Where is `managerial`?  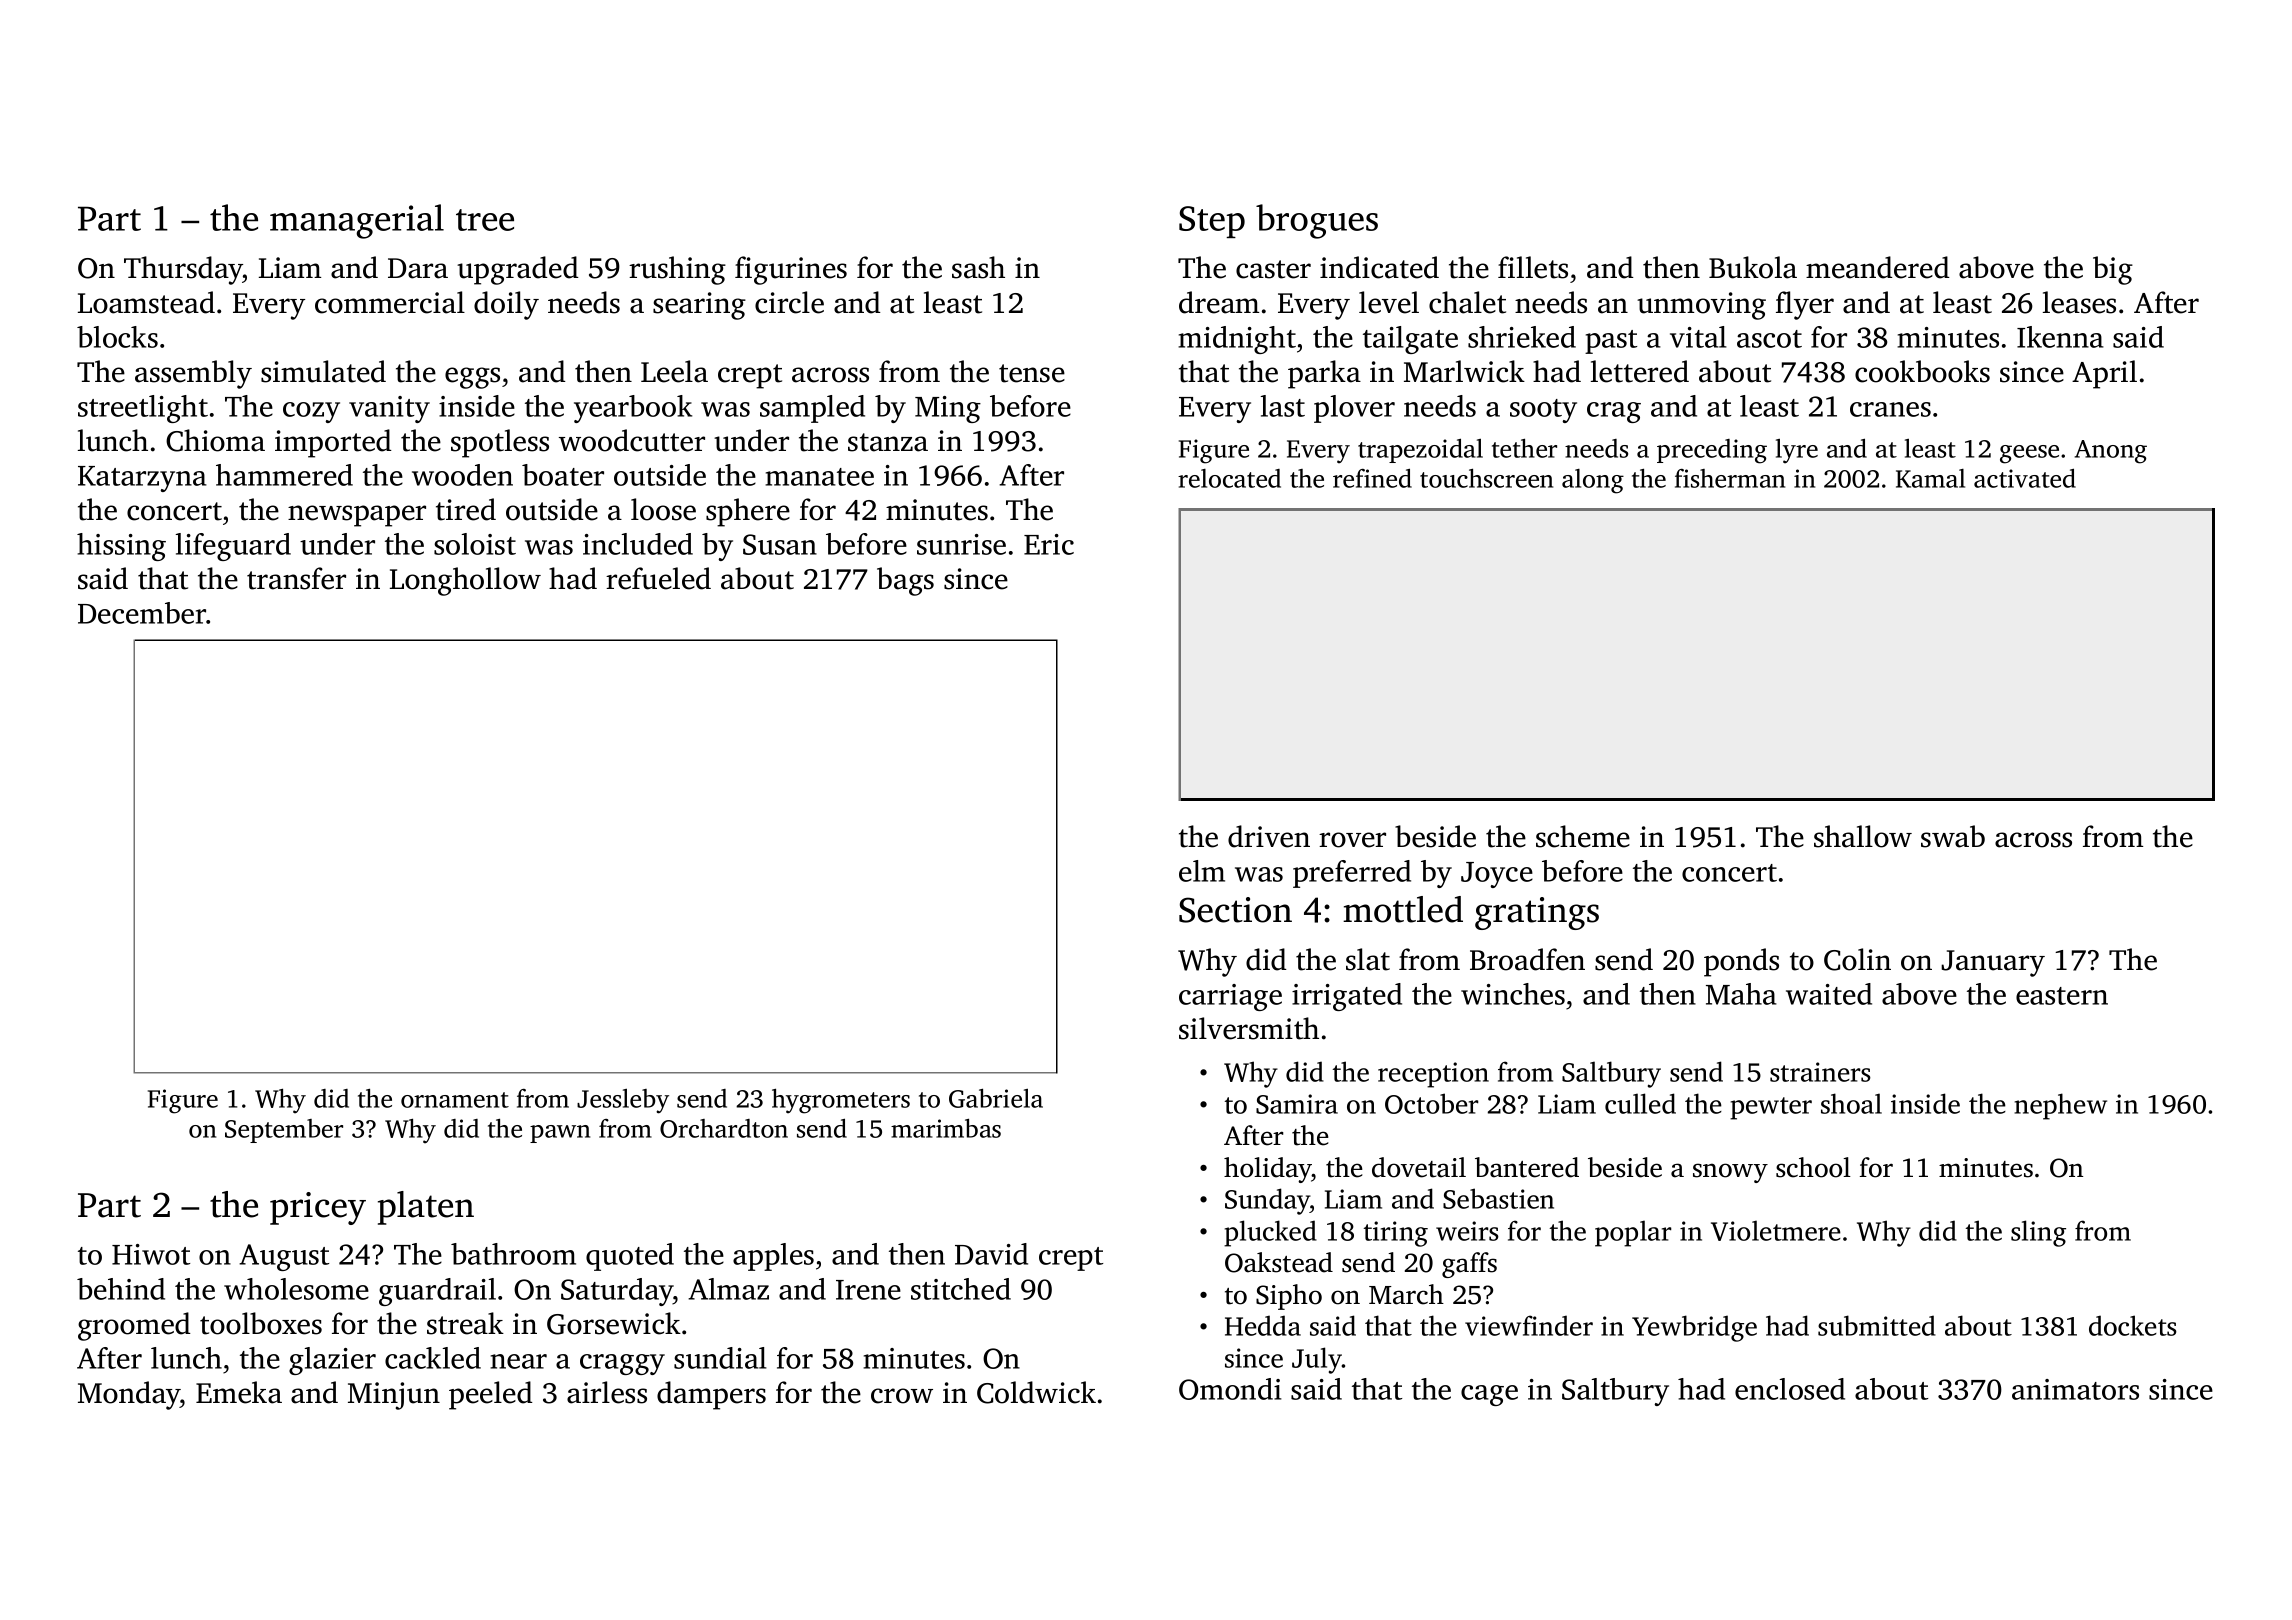
managerial is located at coordinates (357, 221).
